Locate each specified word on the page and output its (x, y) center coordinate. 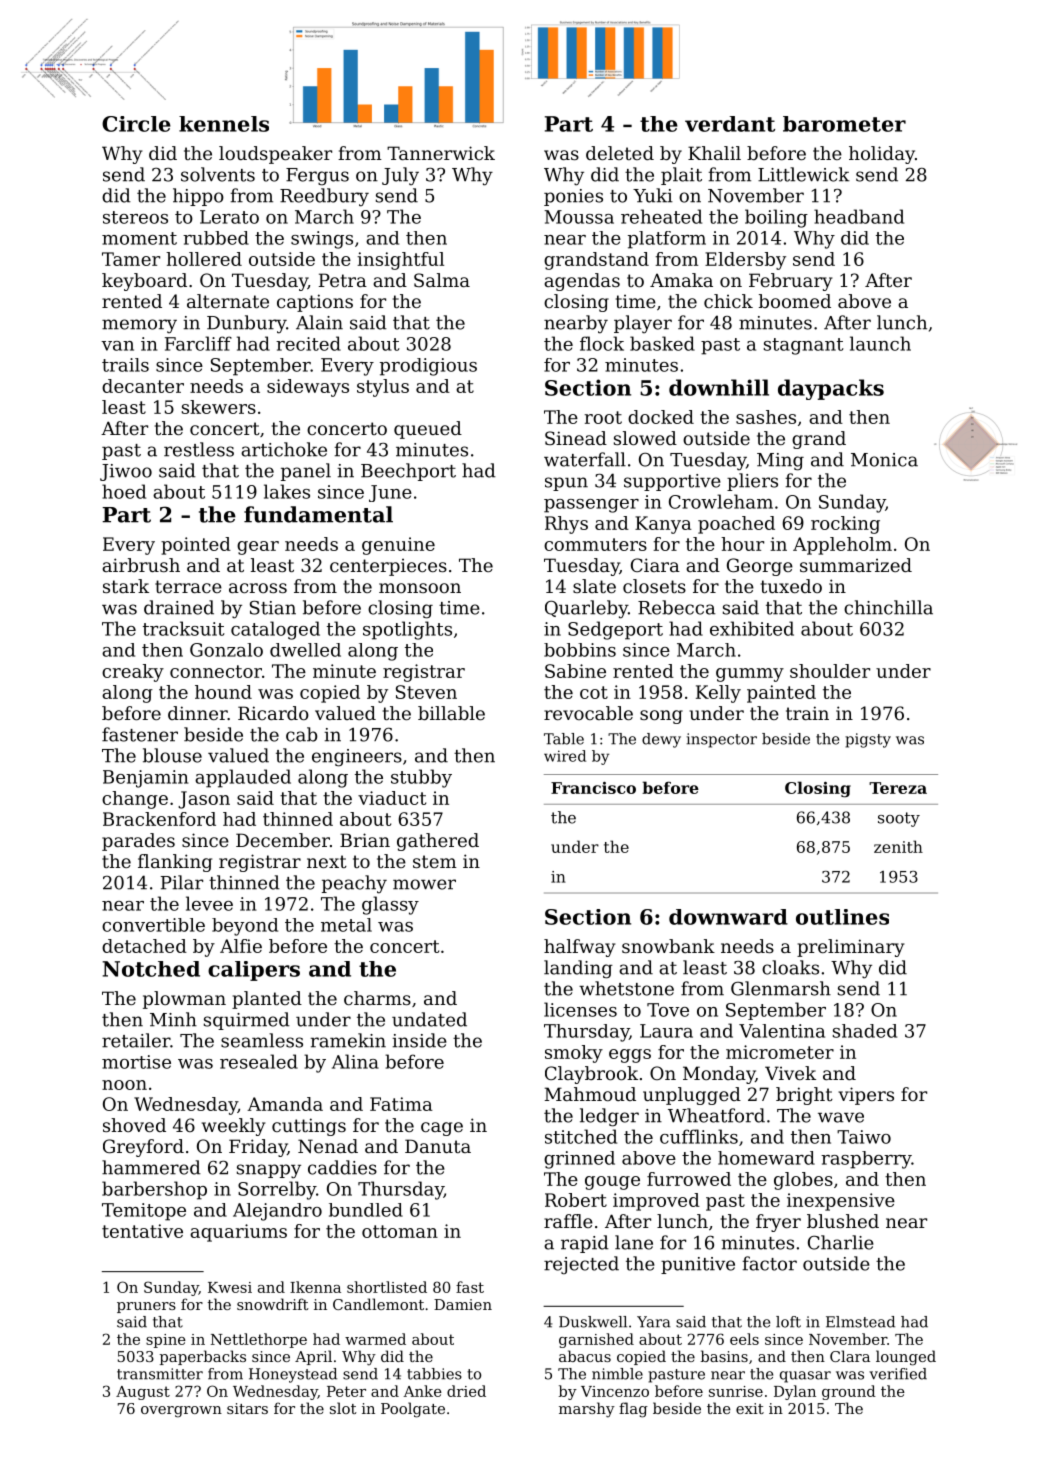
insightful (400, 261)
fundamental (318, 514)
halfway (579, 948)
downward (728, 917)
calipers (254, 971)
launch (880, 343)
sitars (247, 1408)
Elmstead (860, 1322)
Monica (884, 460)
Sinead (576, 438)
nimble (617, 1374)
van (117, 346)
